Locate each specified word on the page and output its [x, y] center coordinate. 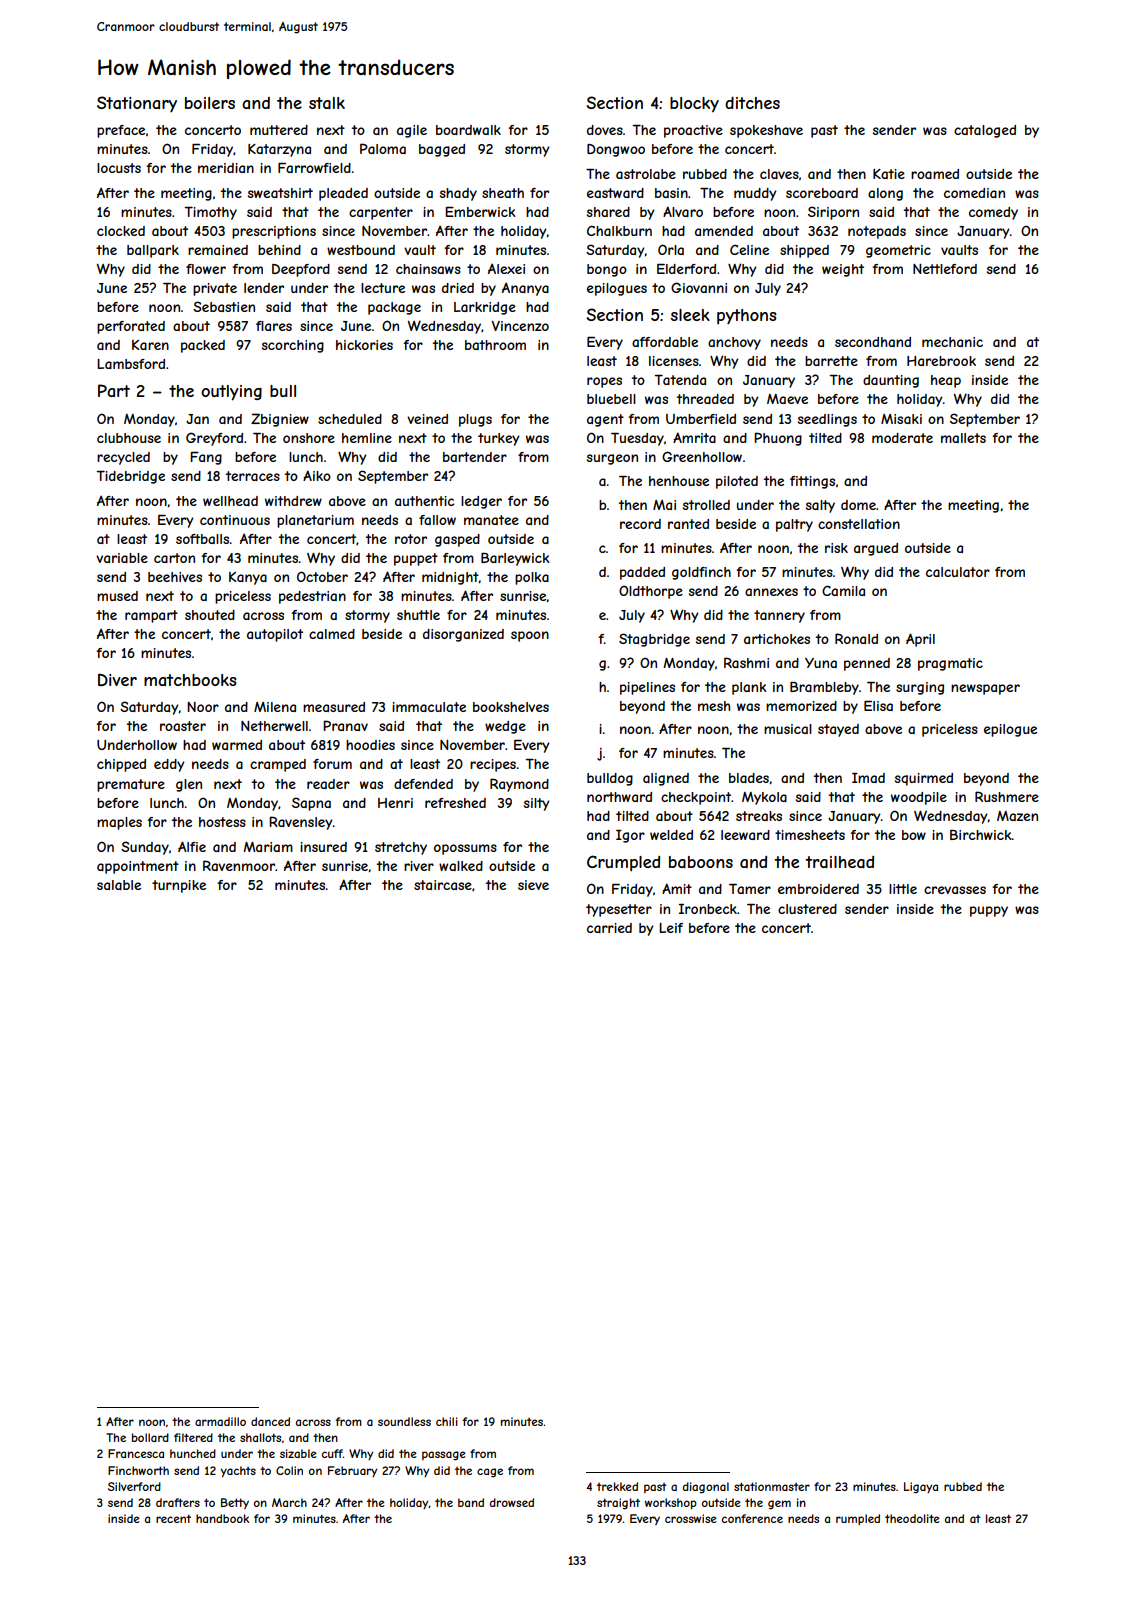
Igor [630, 836]
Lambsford [131, 364]
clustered [807, 909]
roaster [183, 726]
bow [914, 835]
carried [609, 928]
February [352, 1471]
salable [119, 885]
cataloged [985, 131]
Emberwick [480, 211]
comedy [993, 213]
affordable [665, 342]
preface [121, 131]
